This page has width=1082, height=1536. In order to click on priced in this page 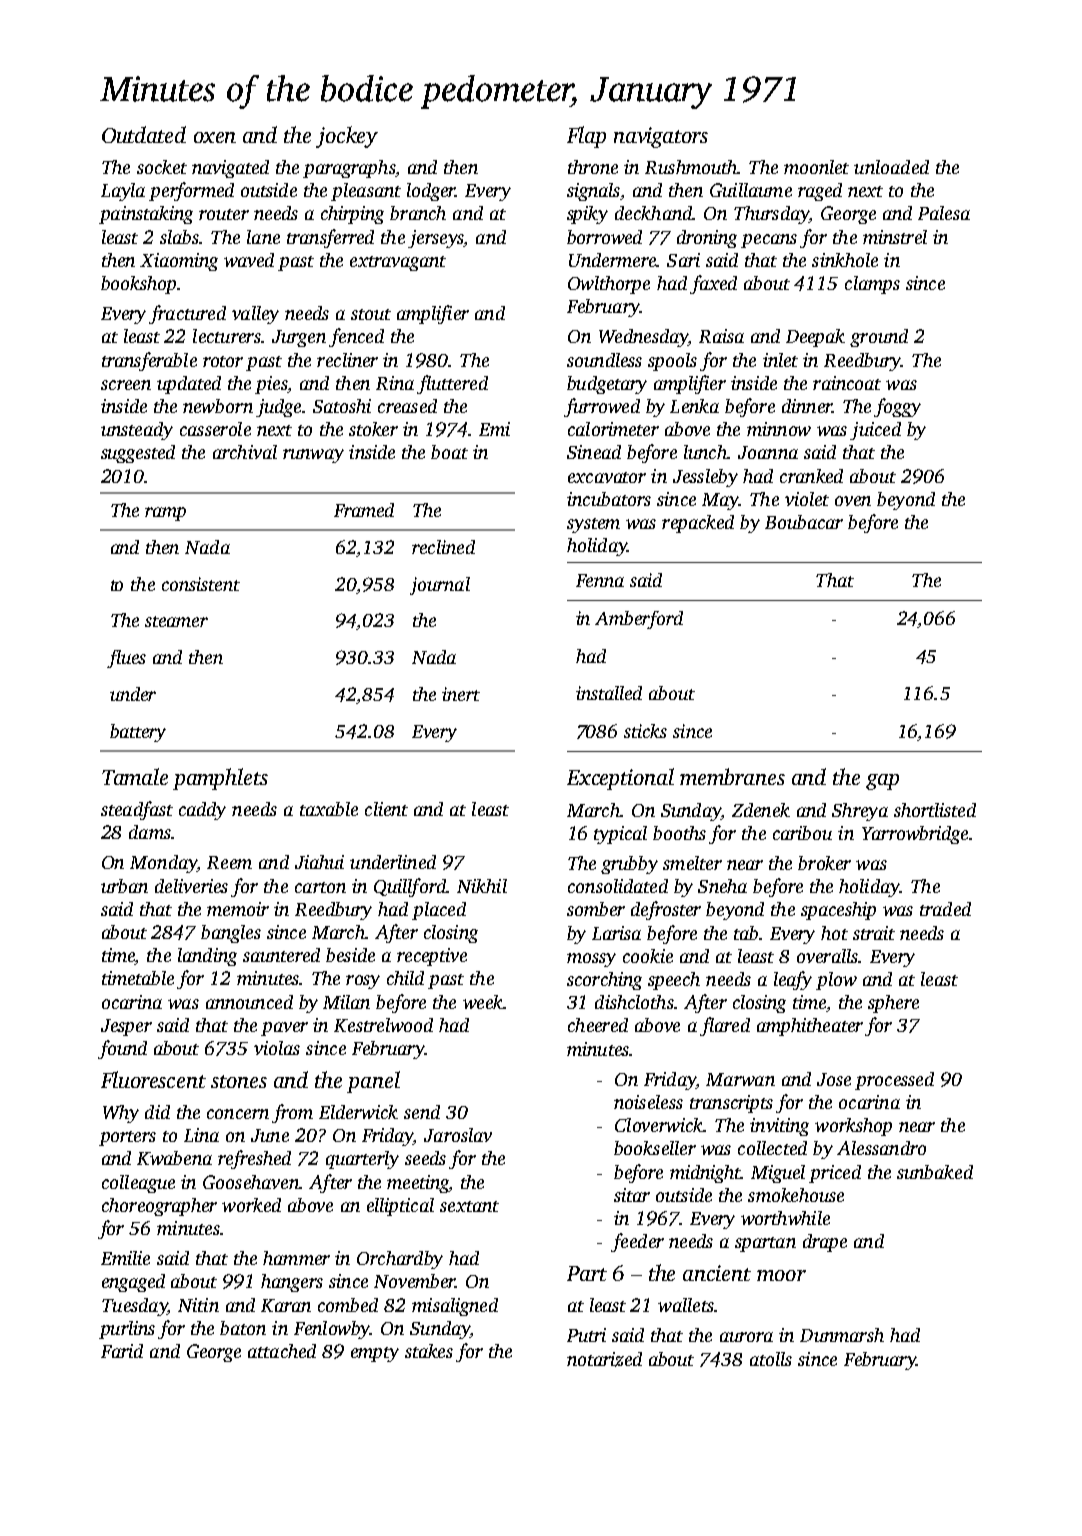, I will do `click(835, 1174)`.
